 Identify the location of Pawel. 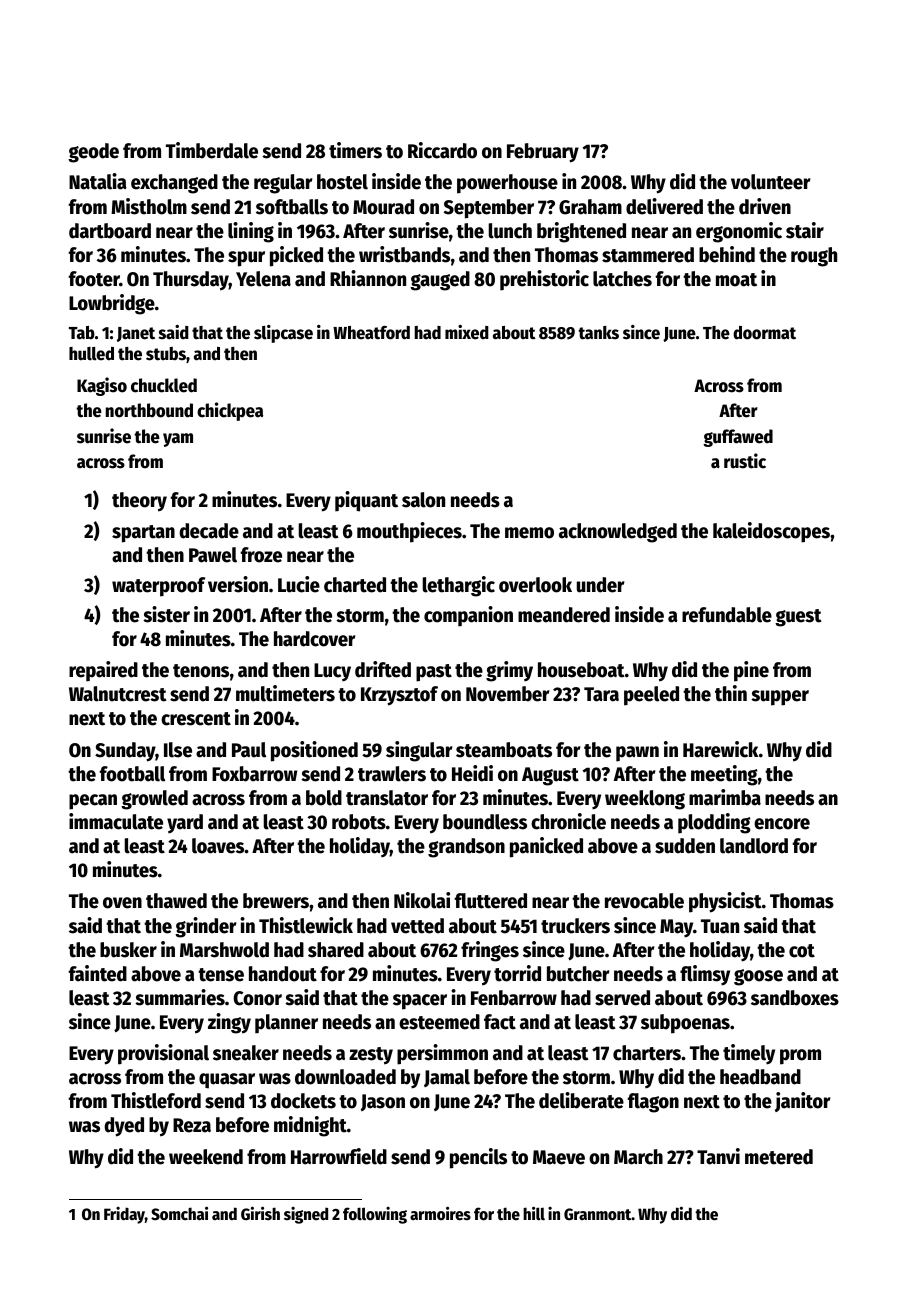
(213, 555).
